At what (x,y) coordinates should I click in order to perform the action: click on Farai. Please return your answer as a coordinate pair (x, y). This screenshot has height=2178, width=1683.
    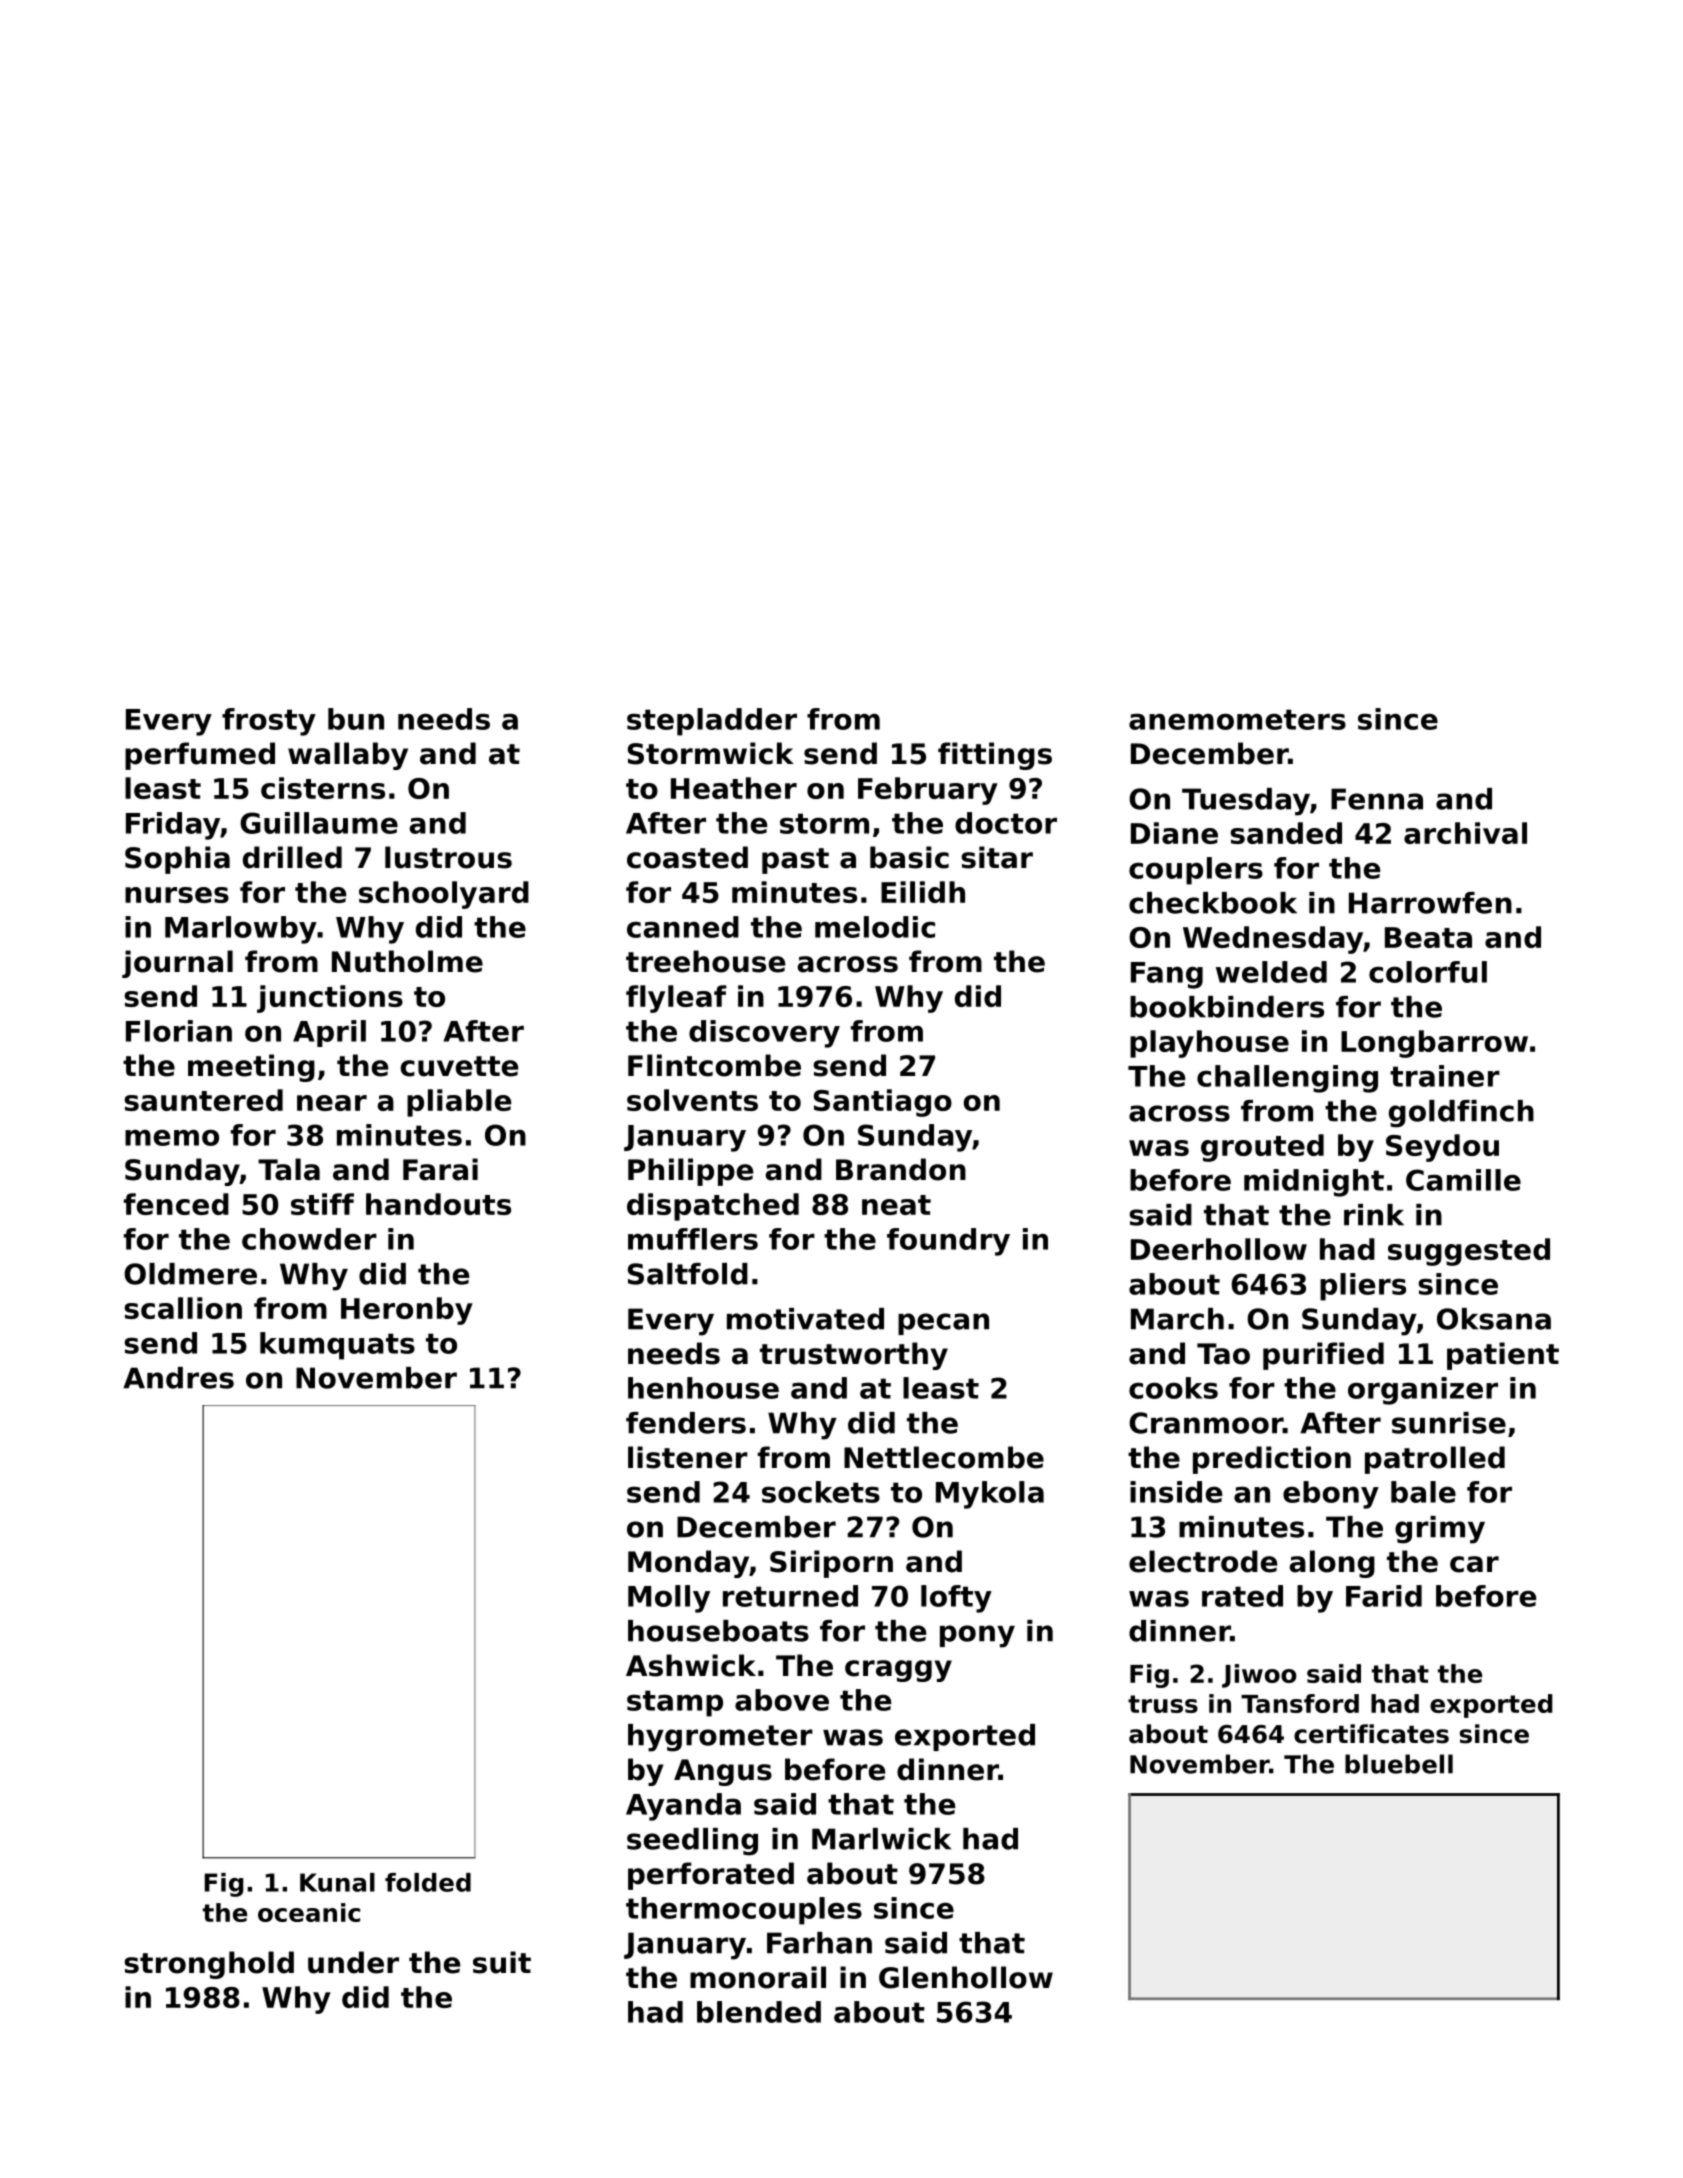
    Looking at the image, I should click on (440, 1169).
